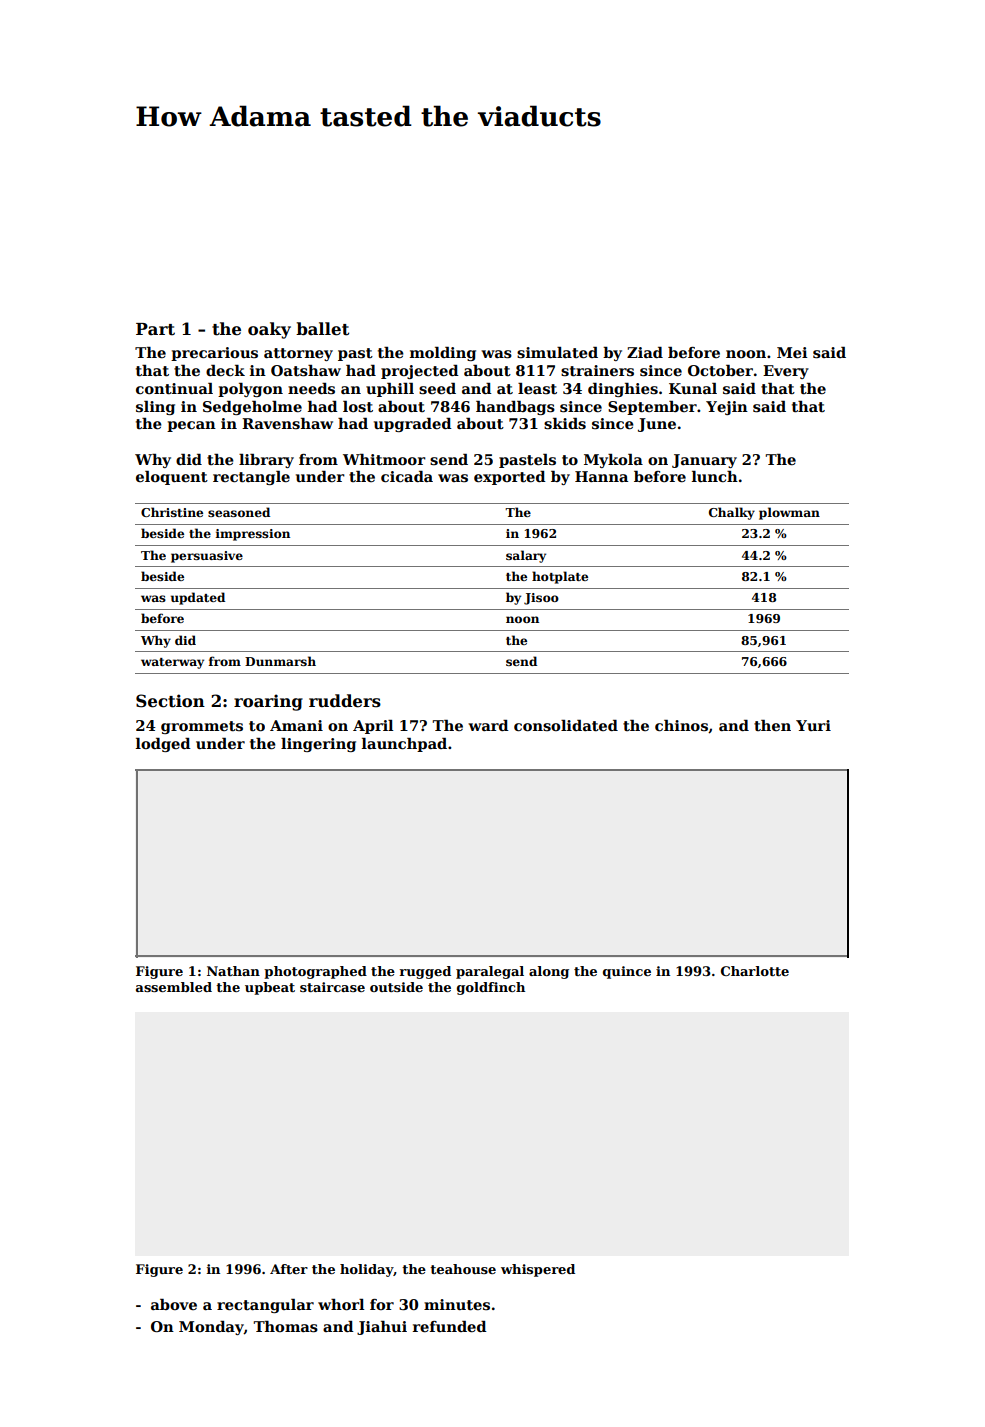  Describe the element at coordinates (425, 972) in the document. I see `rugged` at that location.
